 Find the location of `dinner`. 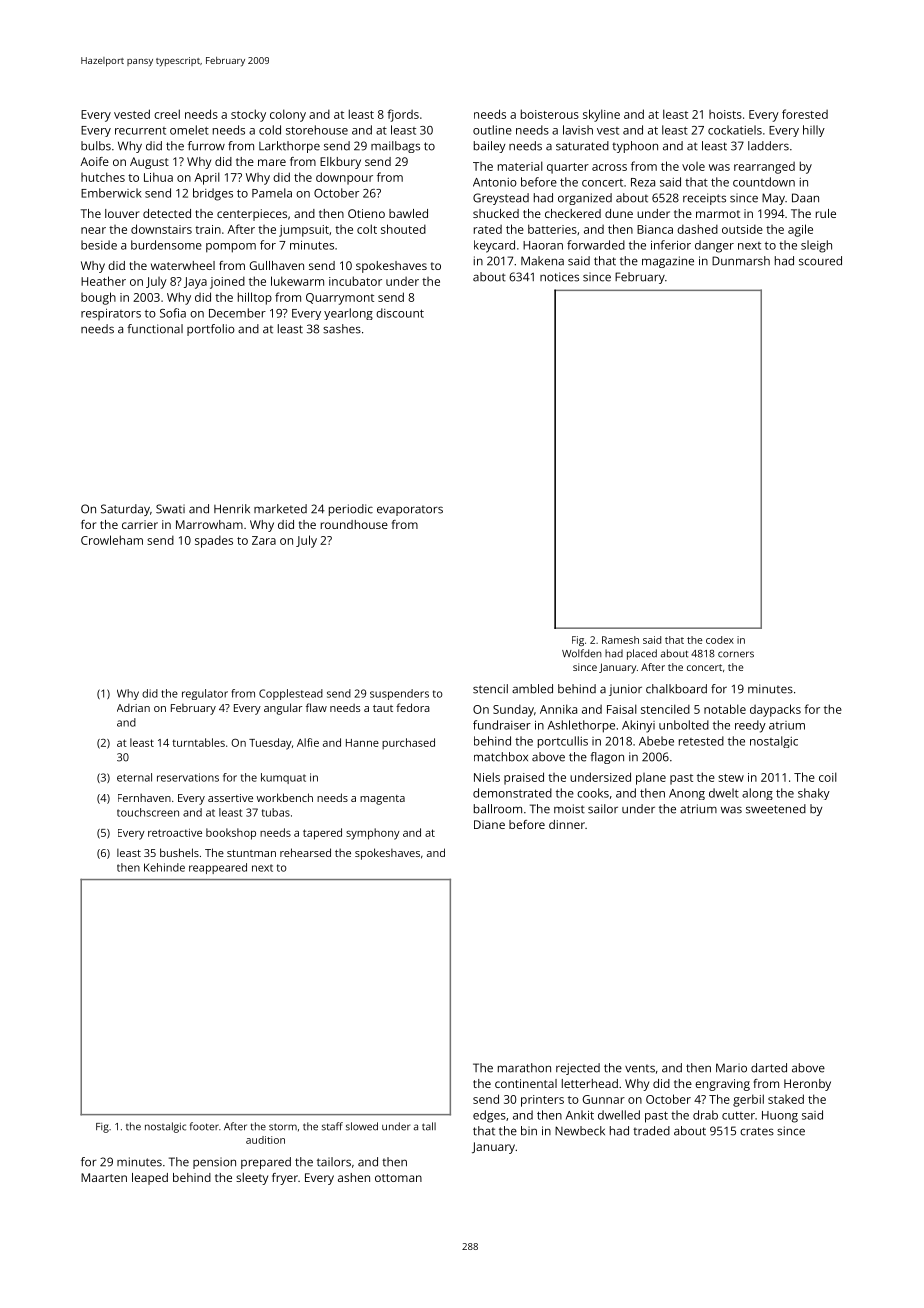

dinner is located at coordinates (567, 824).
